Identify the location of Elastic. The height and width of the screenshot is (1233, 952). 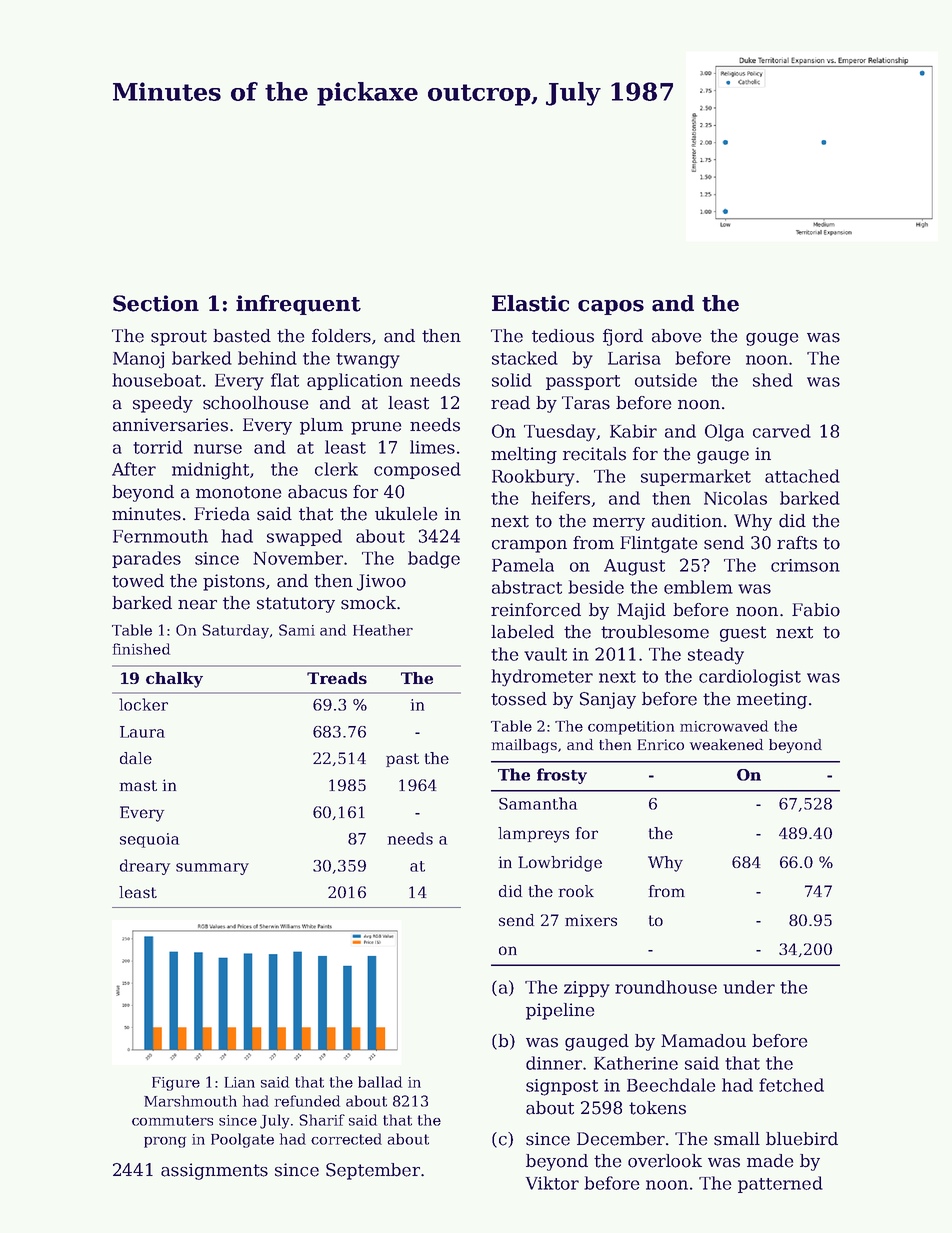
(530, 303).
